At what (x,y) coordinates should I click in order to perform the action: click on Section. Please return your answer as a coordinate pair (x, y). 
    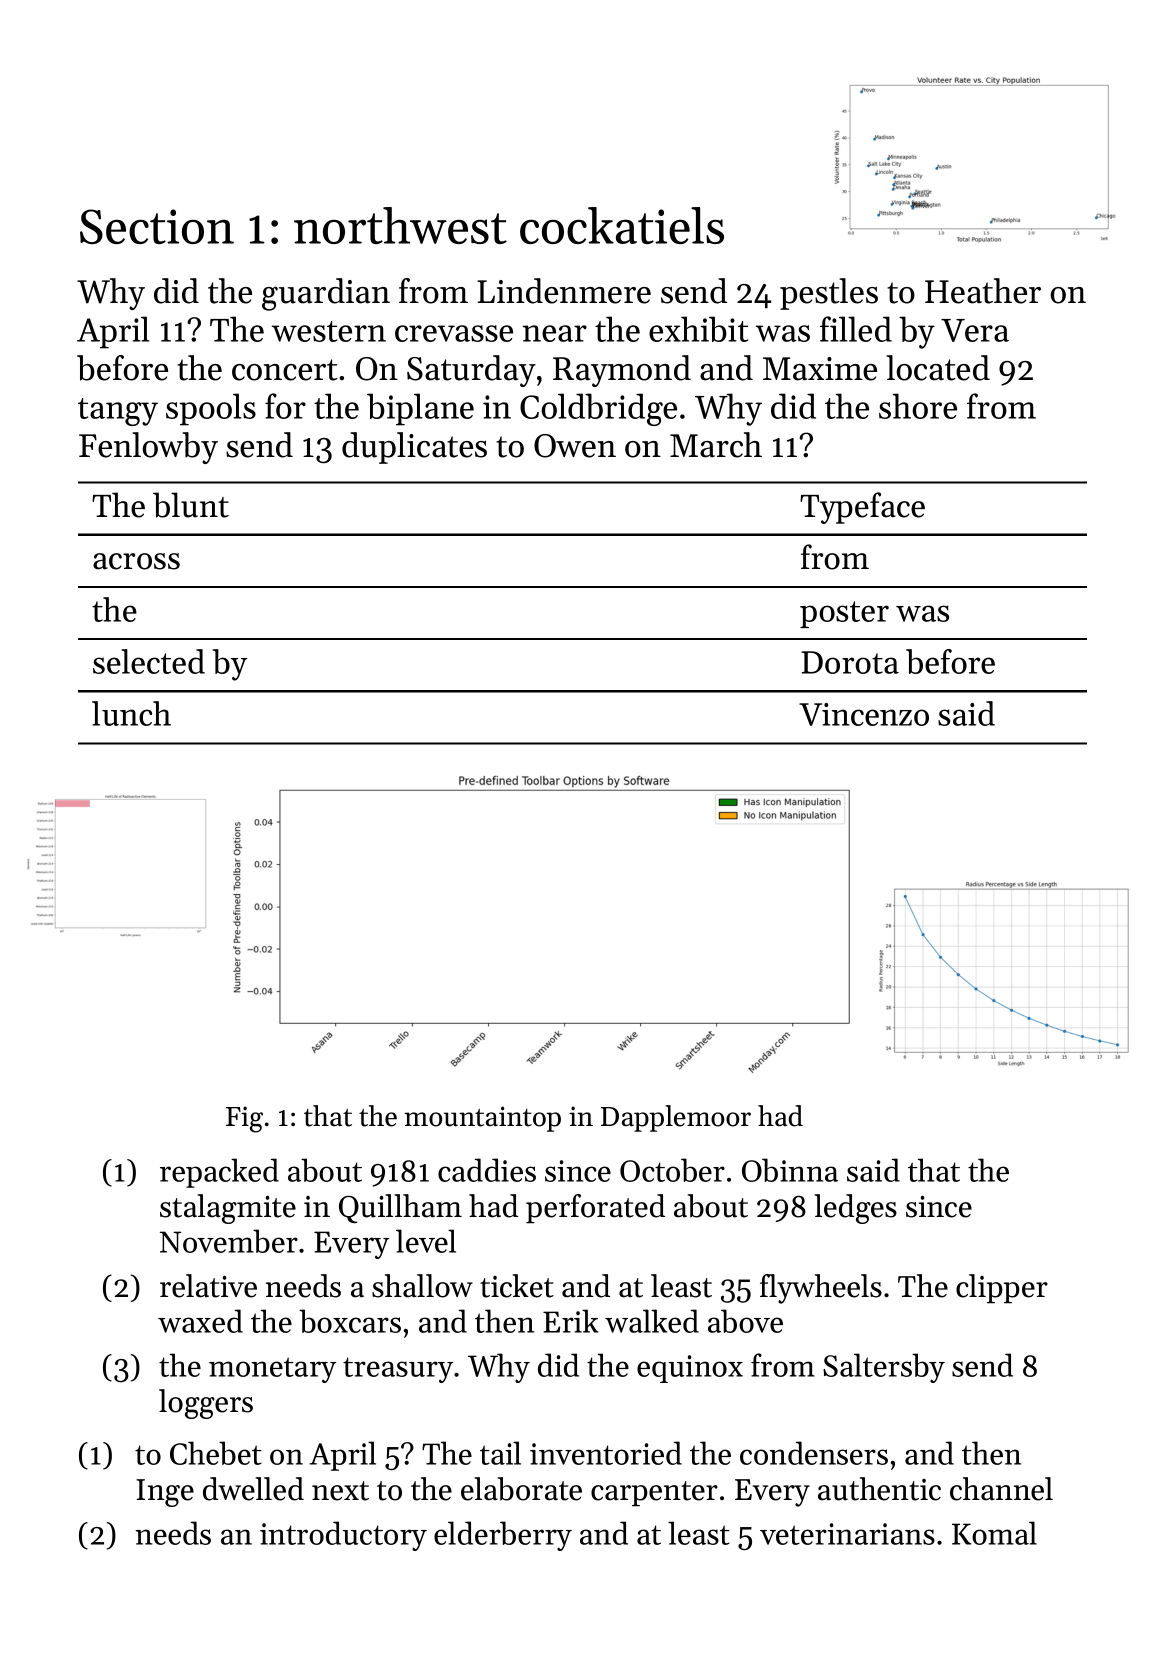
    Looking at the image, I should click on (157, 226).
